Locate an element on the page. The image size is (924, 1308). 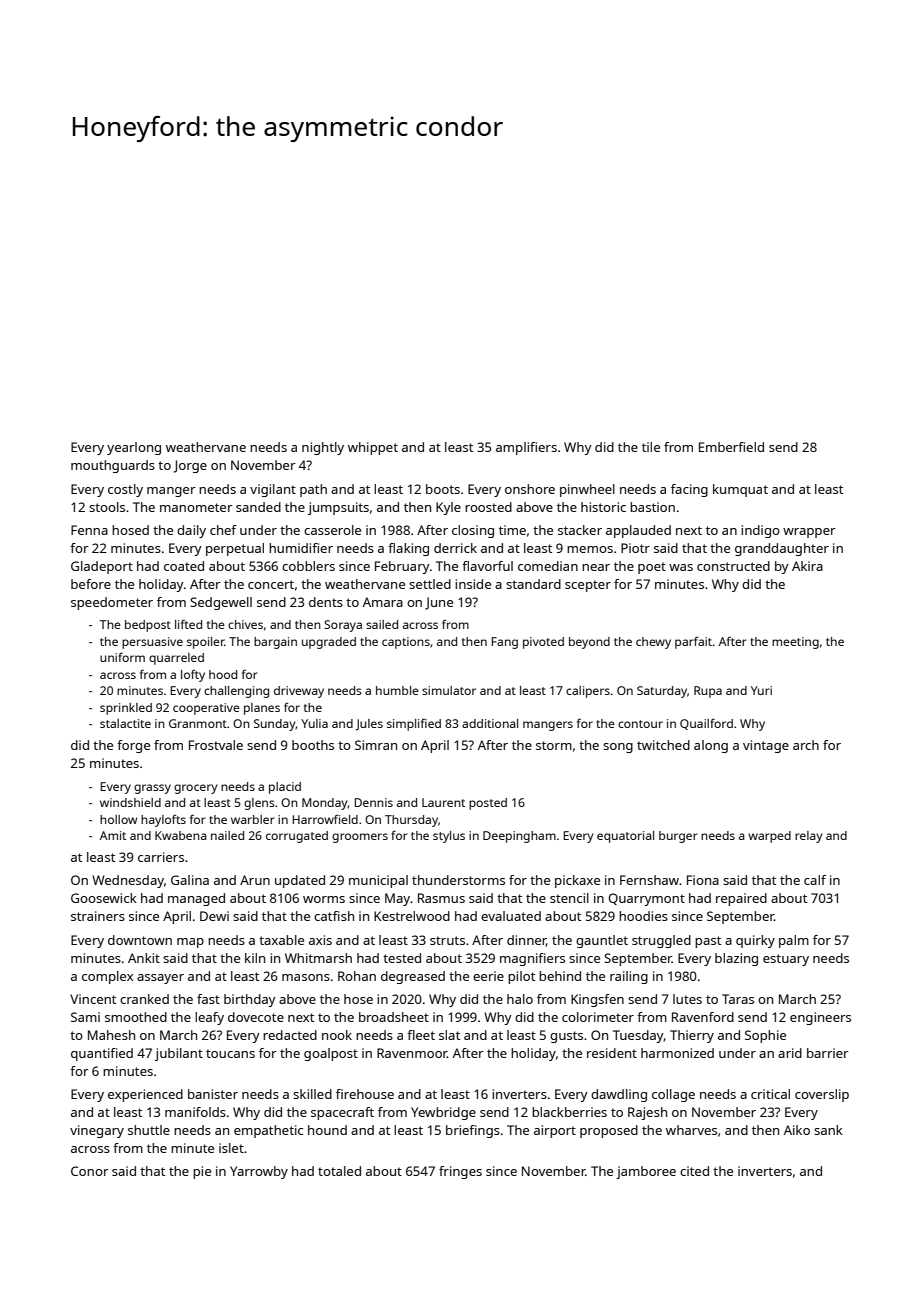
Emberfield is located at coordinates (731, 447).
